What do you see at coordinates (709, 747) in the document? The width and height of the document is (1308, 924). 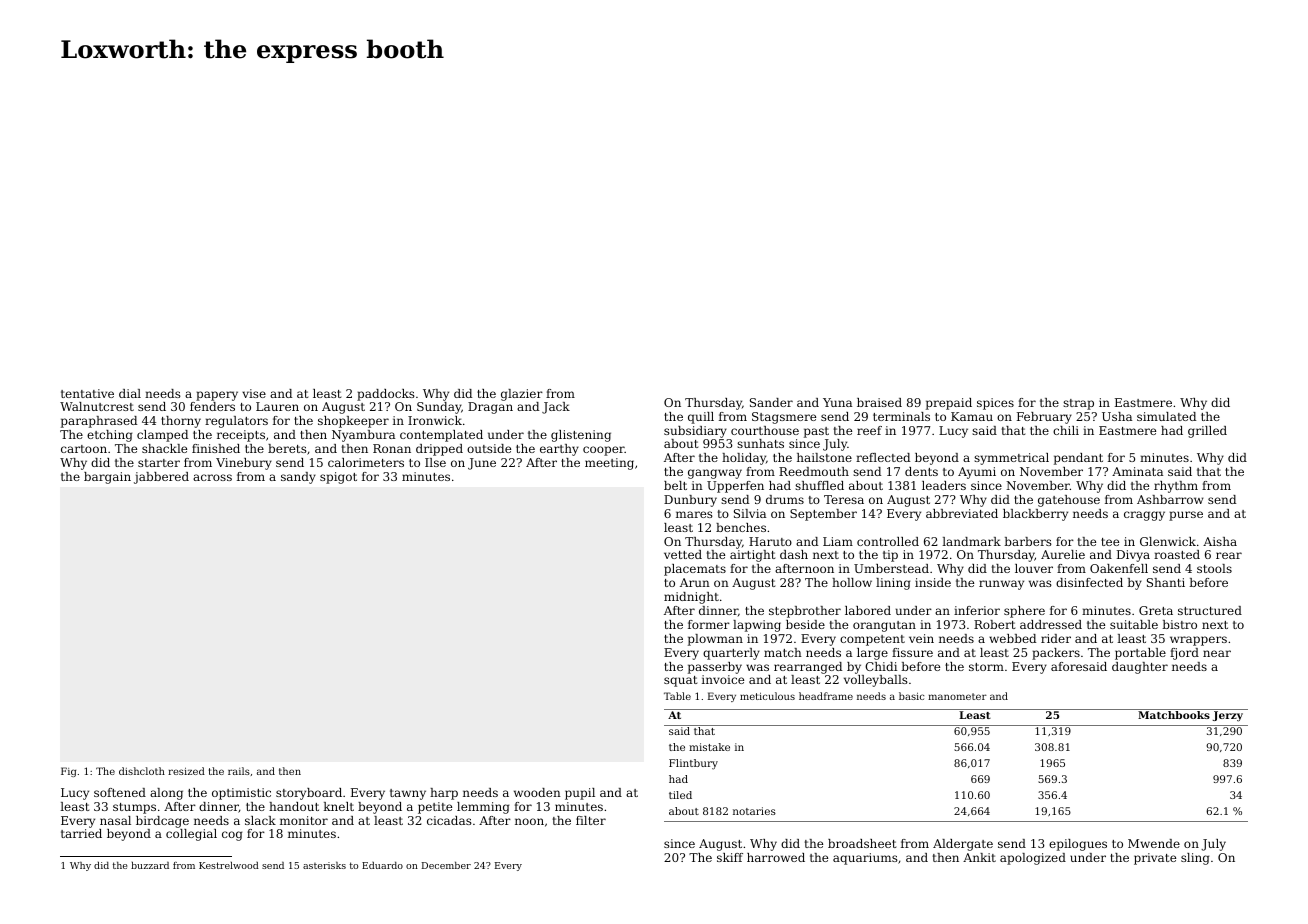 I see `mistake` at bounding box center [709, 747].
